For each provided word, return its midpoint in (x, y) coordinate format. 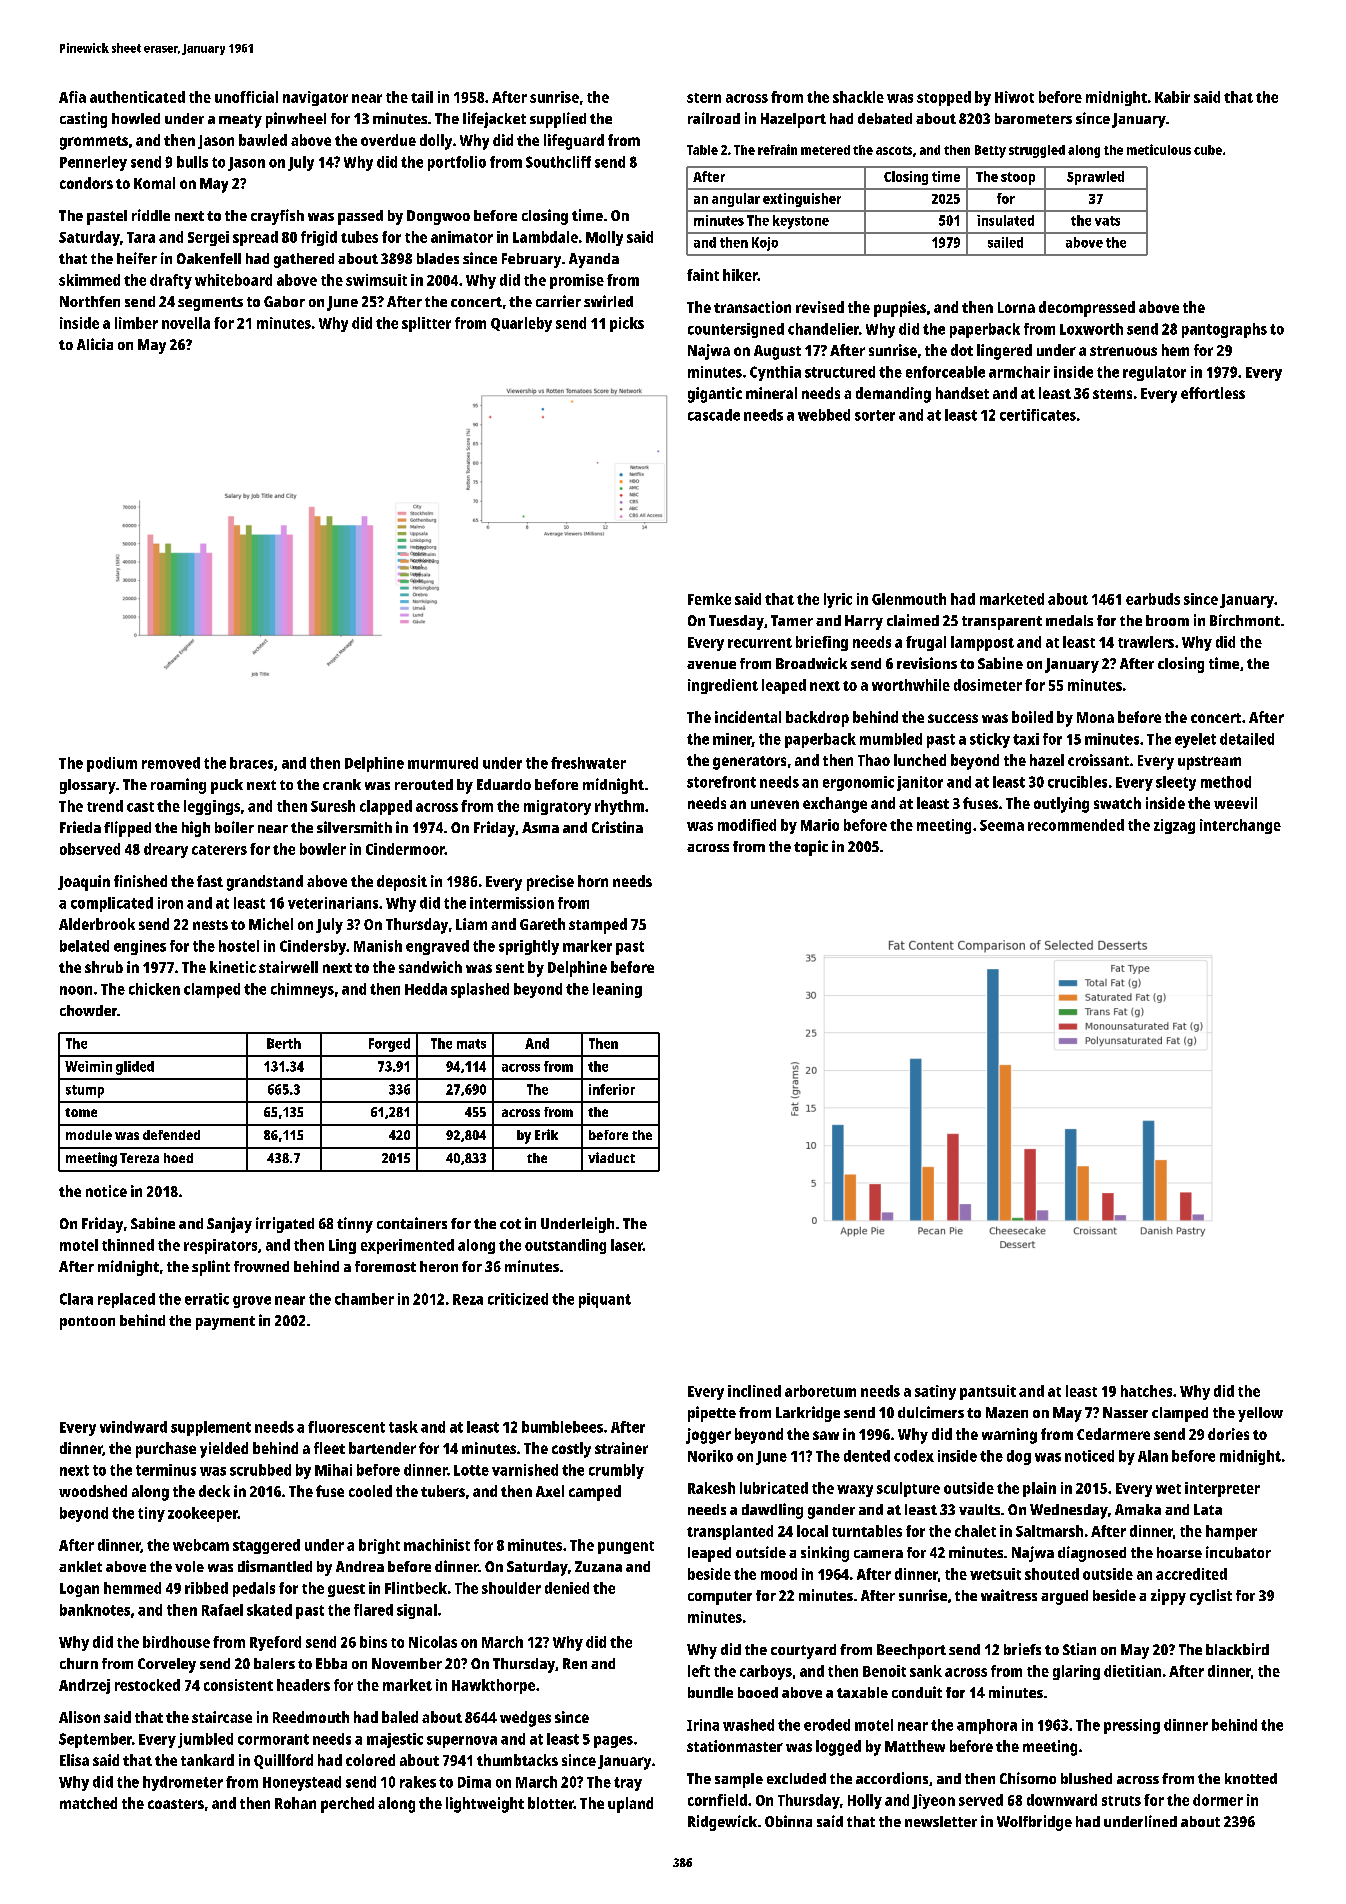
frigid (319, 238)
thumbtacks (517, 1760)
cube (1208, 150)
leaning (617, 990)
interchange (1240, 826)
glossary (88, 786)
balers (274, 1663)
